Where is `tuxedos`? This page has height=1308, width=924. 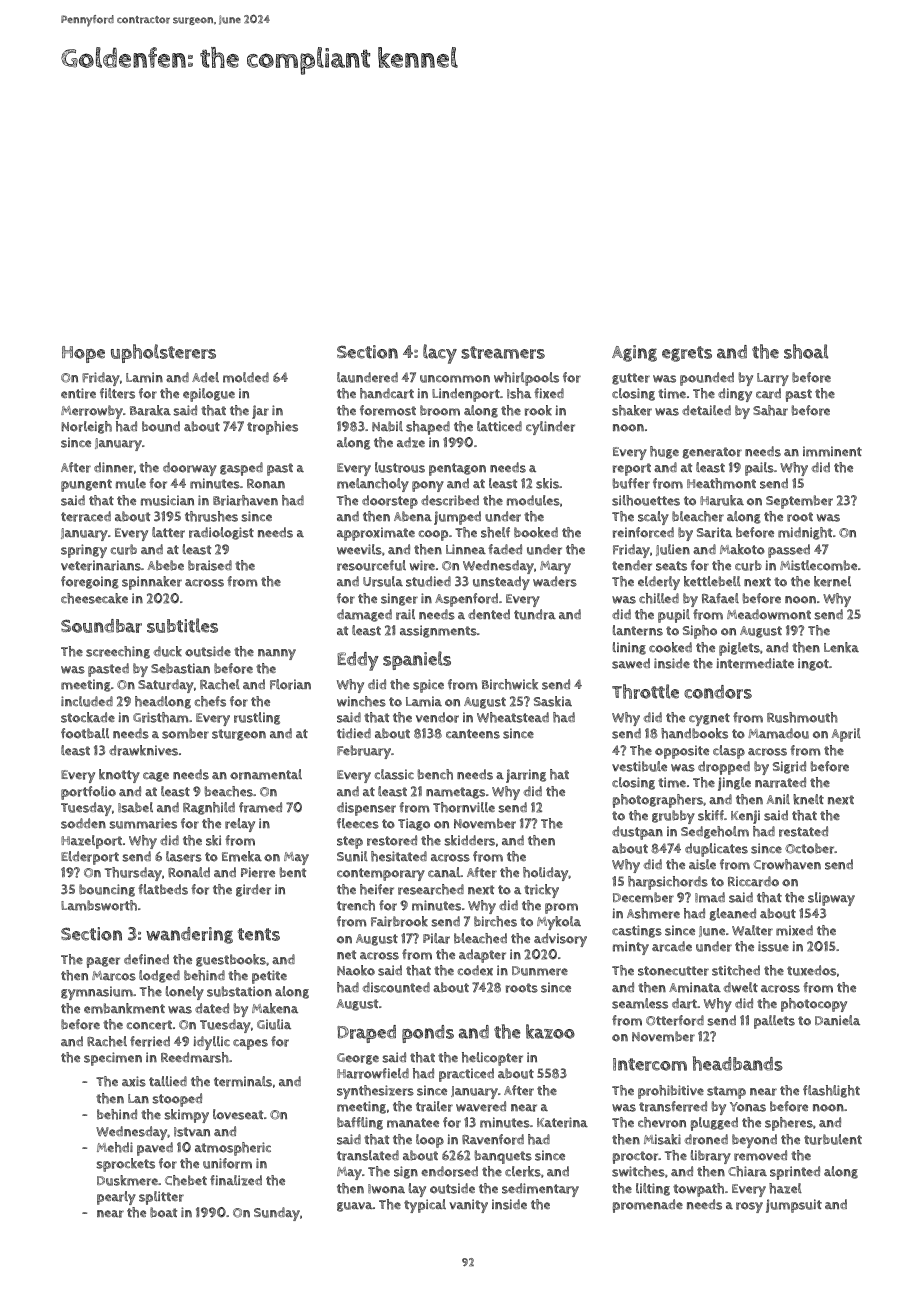
tuxedos is located at coordinates (811, 970).
